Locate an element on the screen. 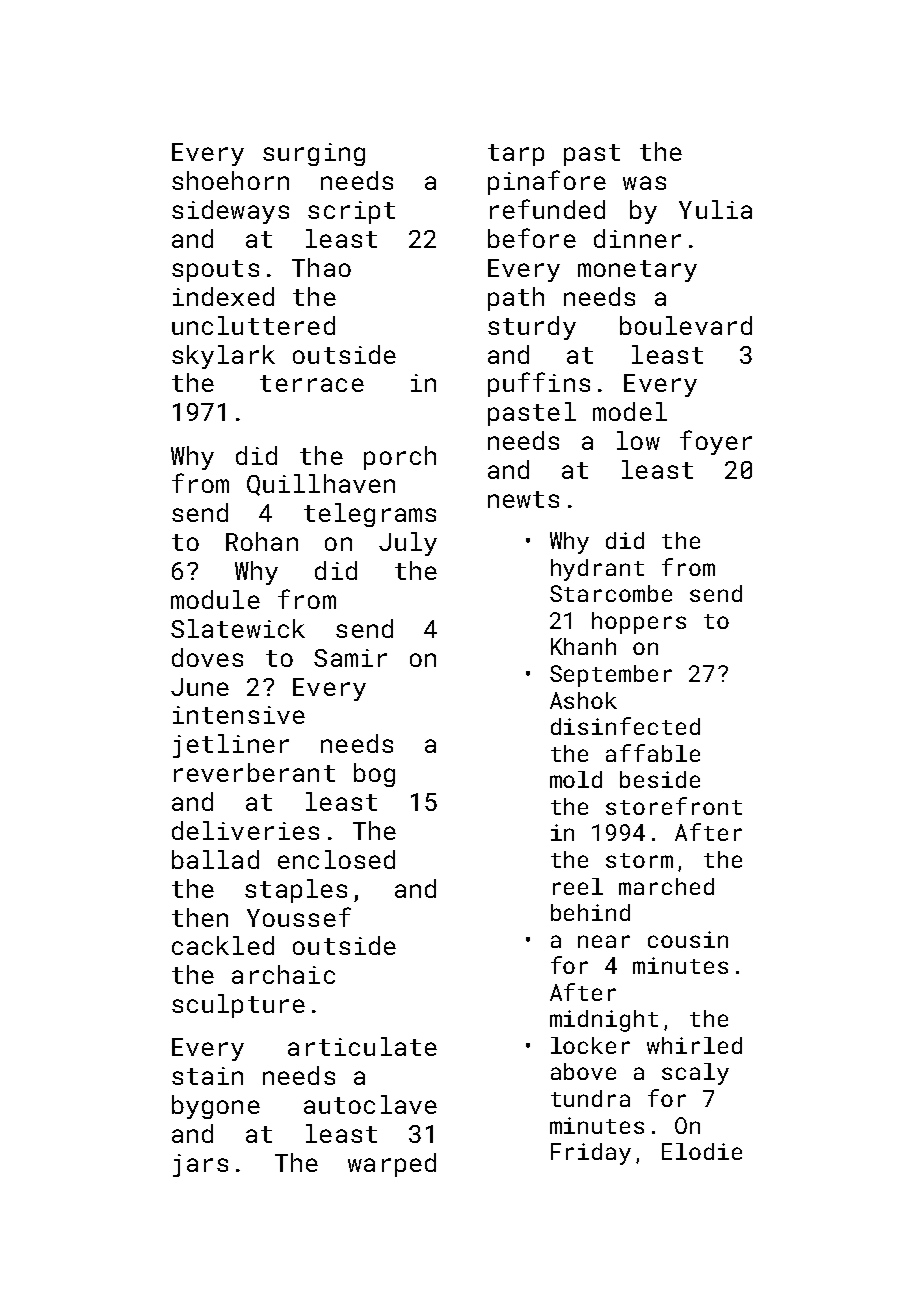  articulate is located at coordinates (362, 1046).
